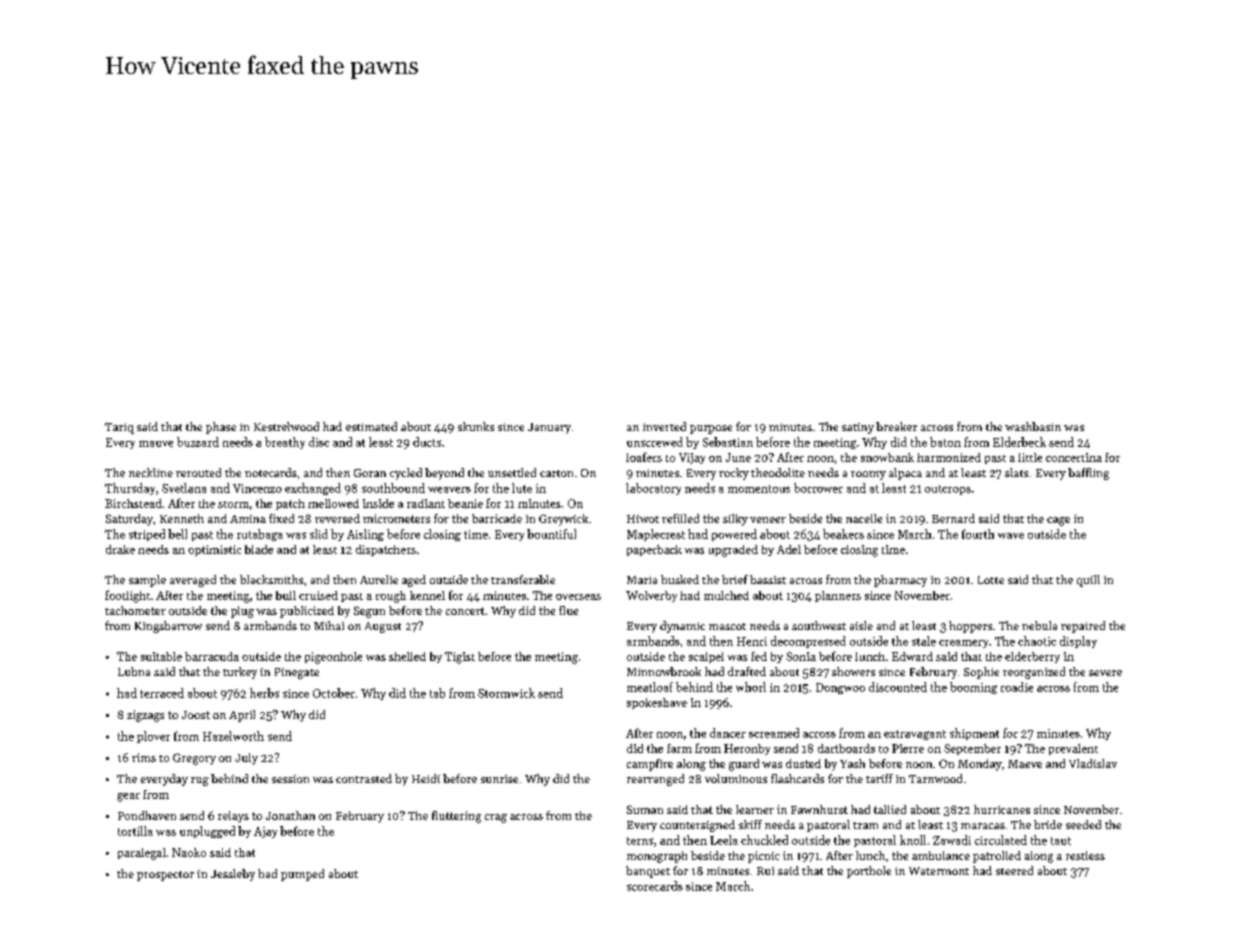 This document has width=1233, height=952. I want to click on porthole, so click(869, 872).
